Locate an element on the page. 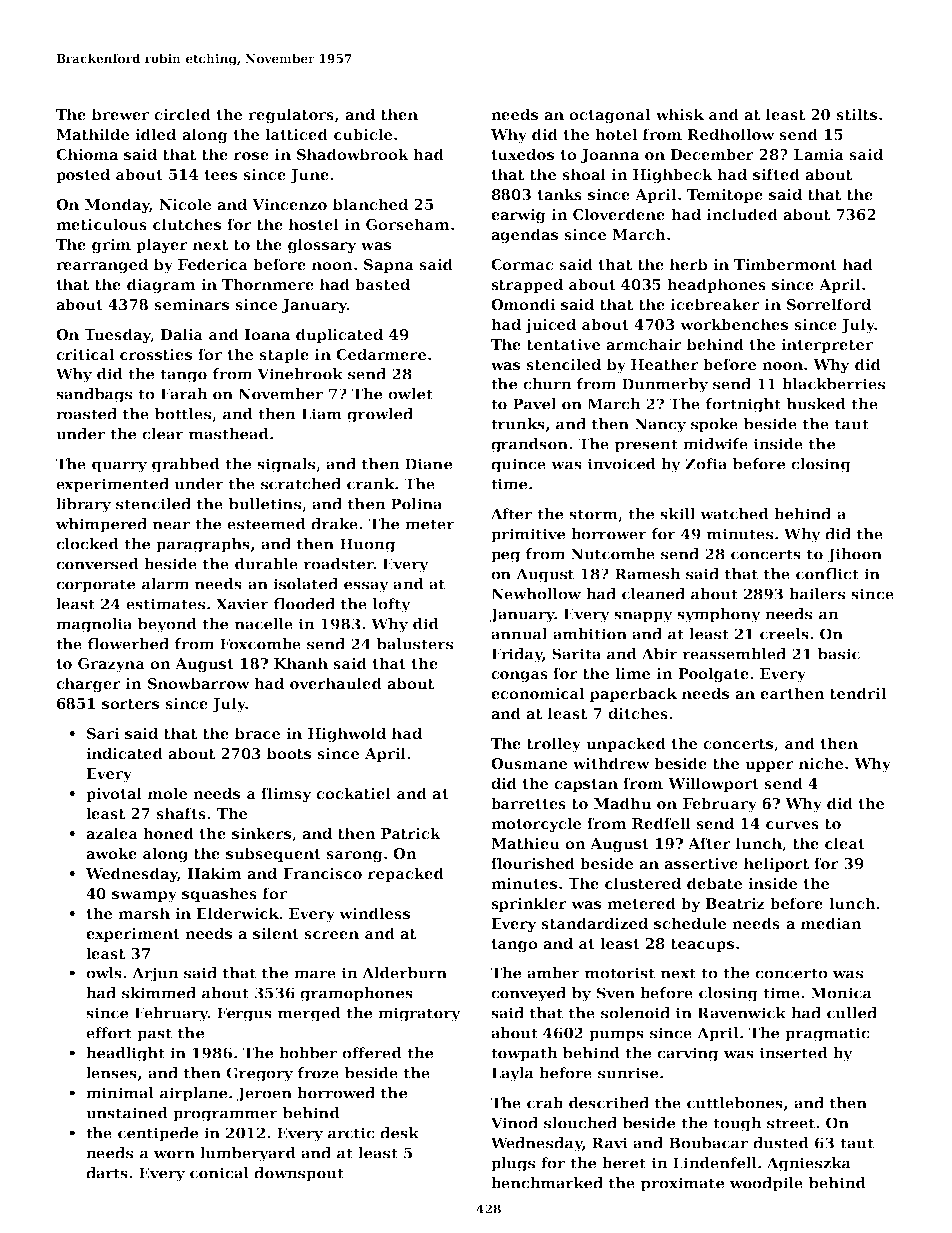 The width and height of the document is (952, 1233). tentative is located at coordinates (563, 344).
